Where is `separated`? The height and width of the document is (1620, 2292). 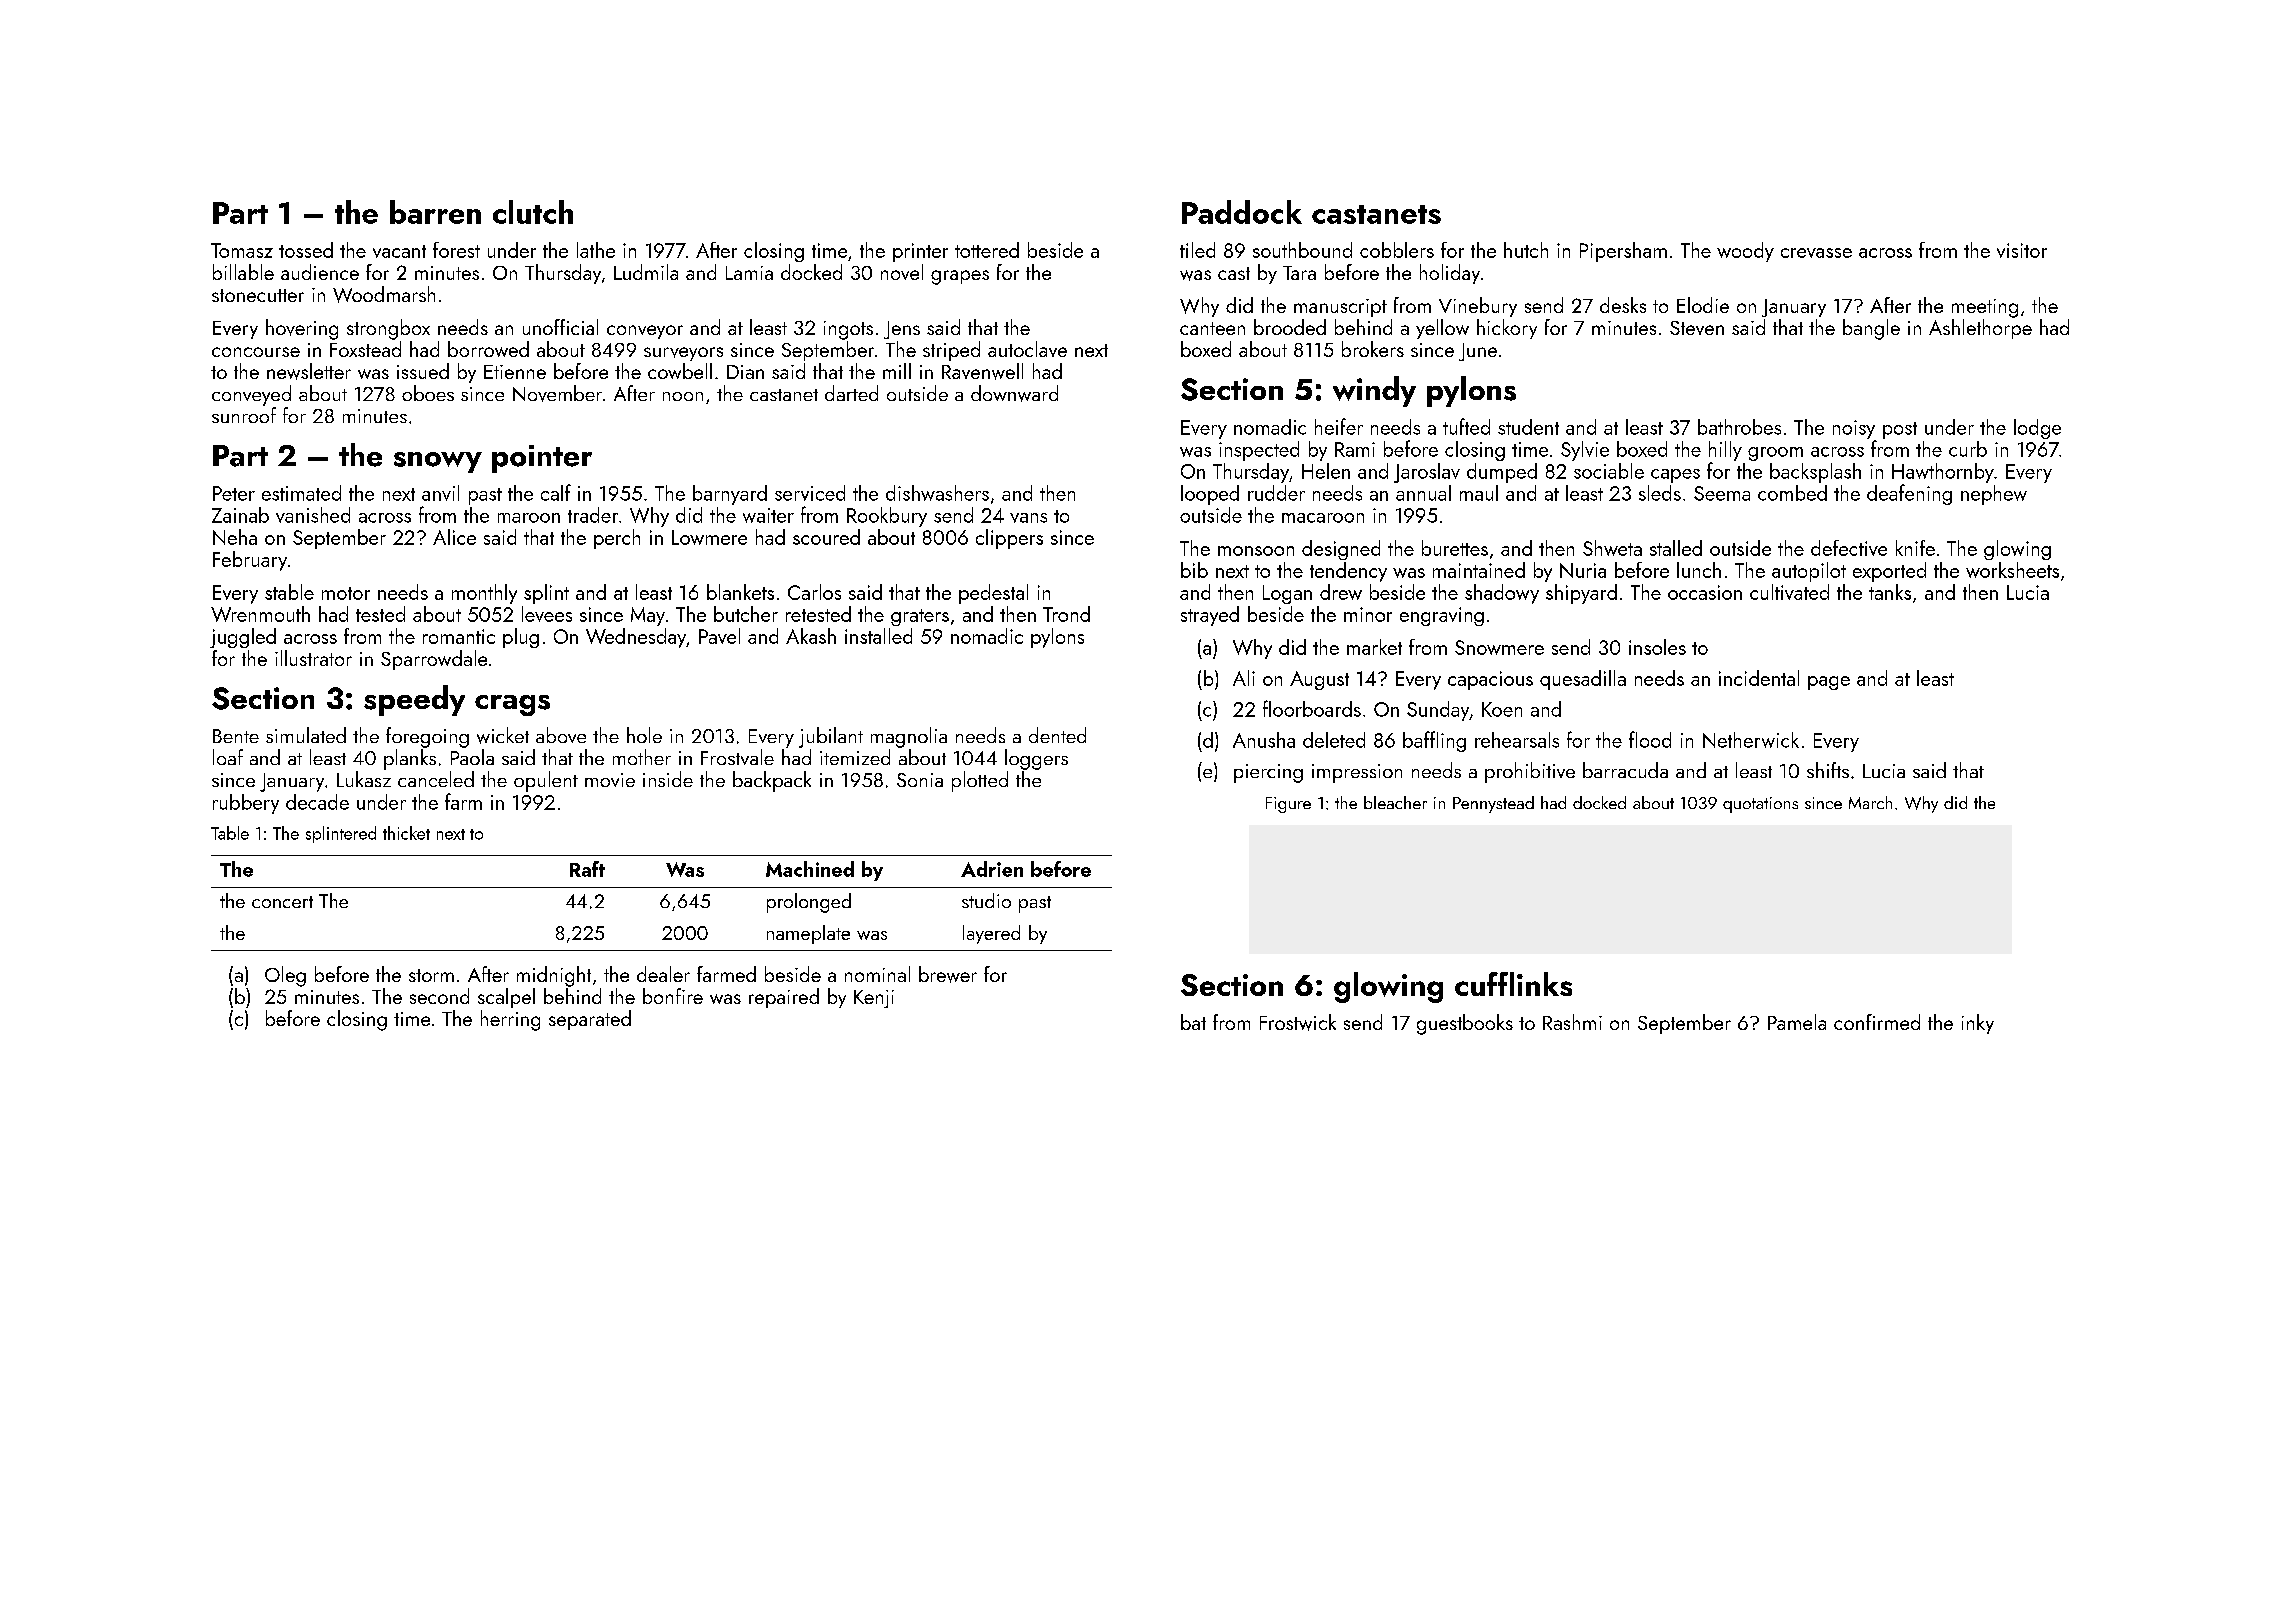
separated is located at coordinates (590, 1020).
